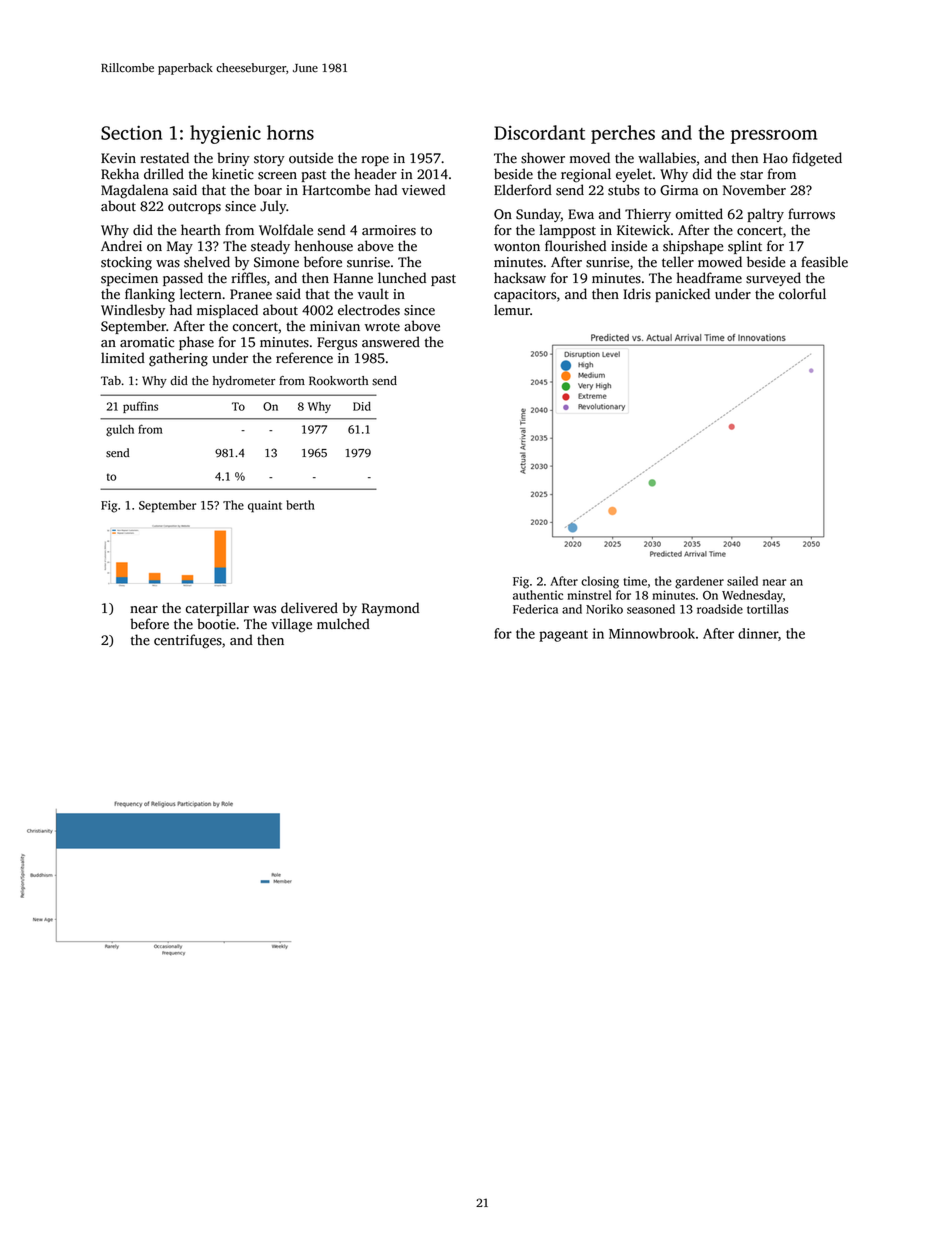  Describe the element at coordinates (270, 247) in the image. I see `steady` at that location.
